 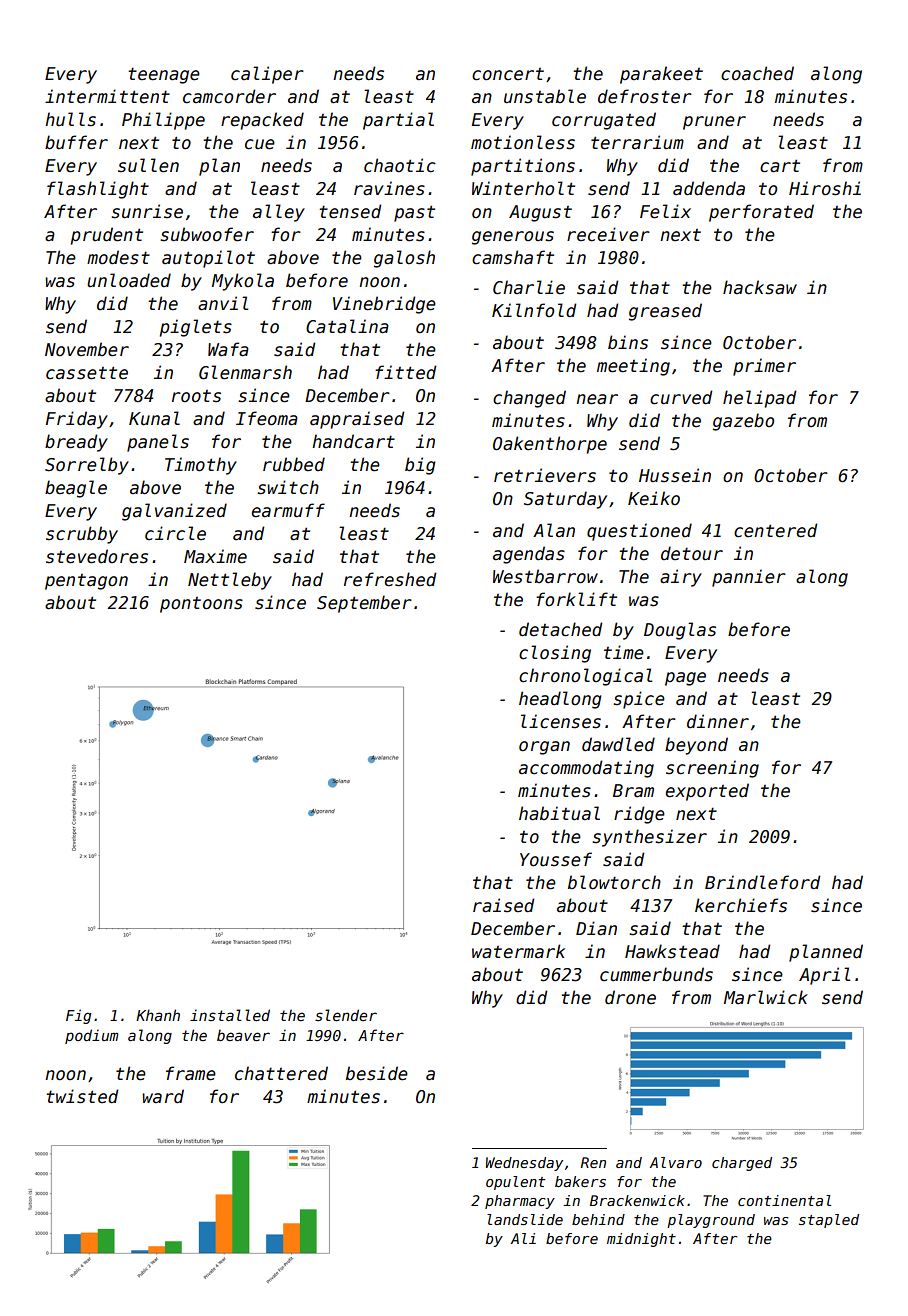 I want to click on primer, so click(x=764, y=367).
